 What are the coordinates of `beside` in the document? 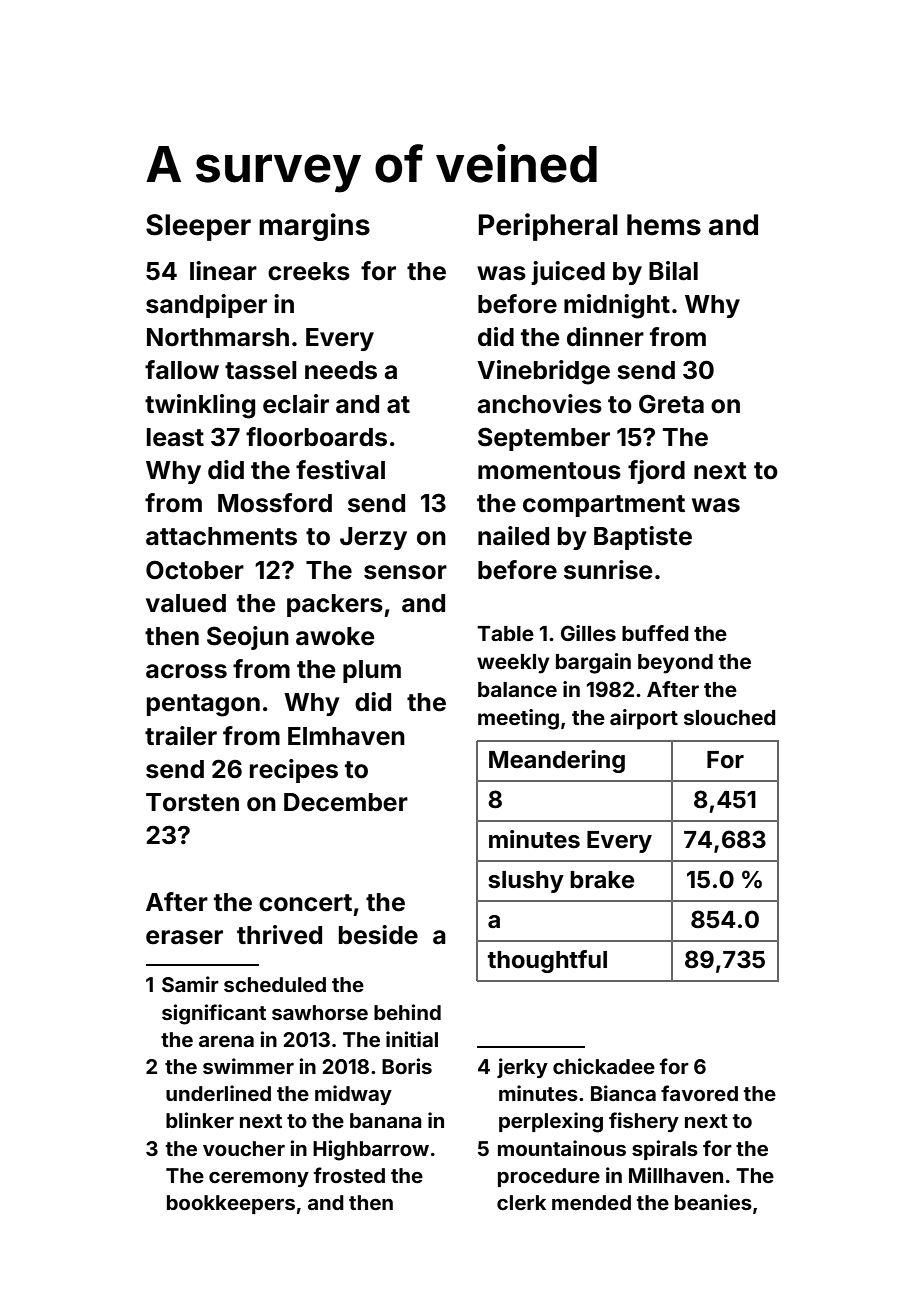 It's located at (378, 935).
